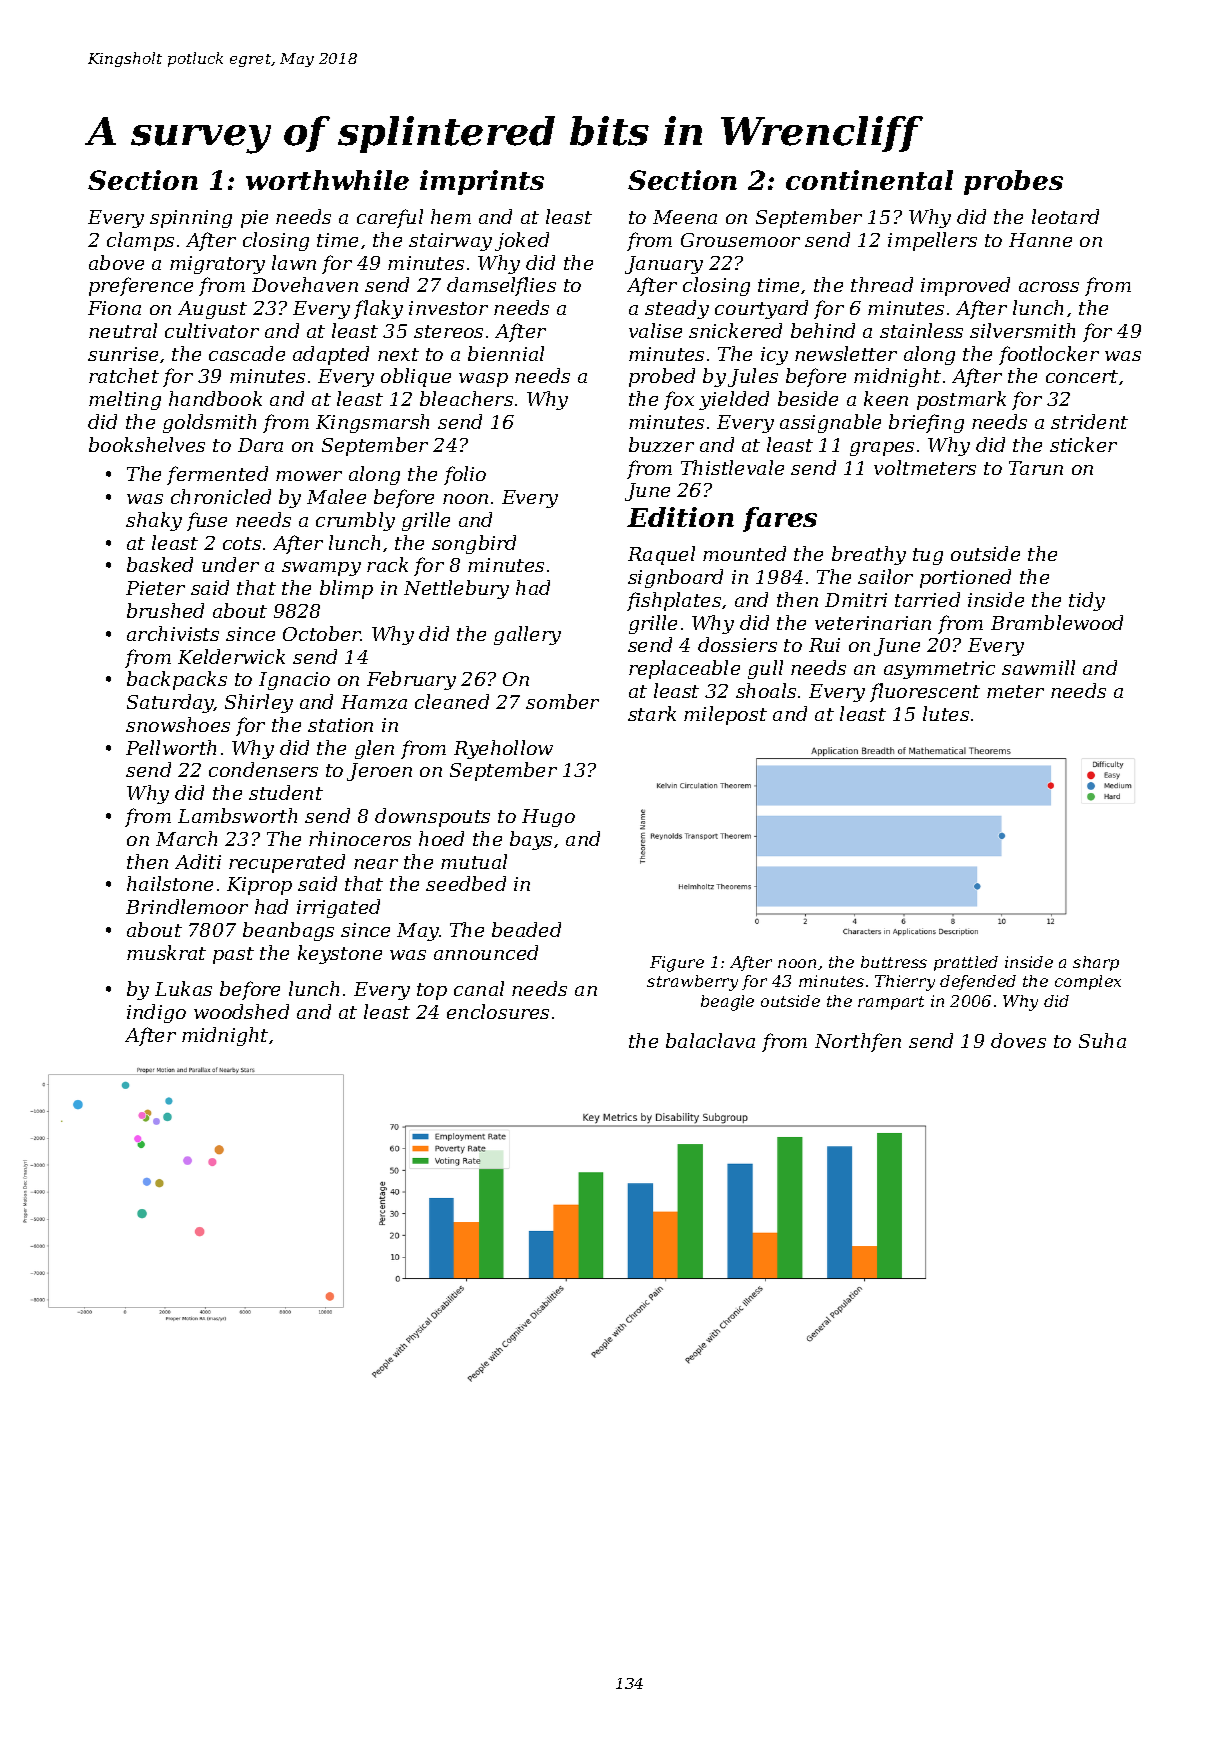 Image resolution: width=1231 pixels, height=1742 pixels. What do you see at coordinates (1087, 601) in the image?
I see `tidy` at bounding box center [1087, 601].
